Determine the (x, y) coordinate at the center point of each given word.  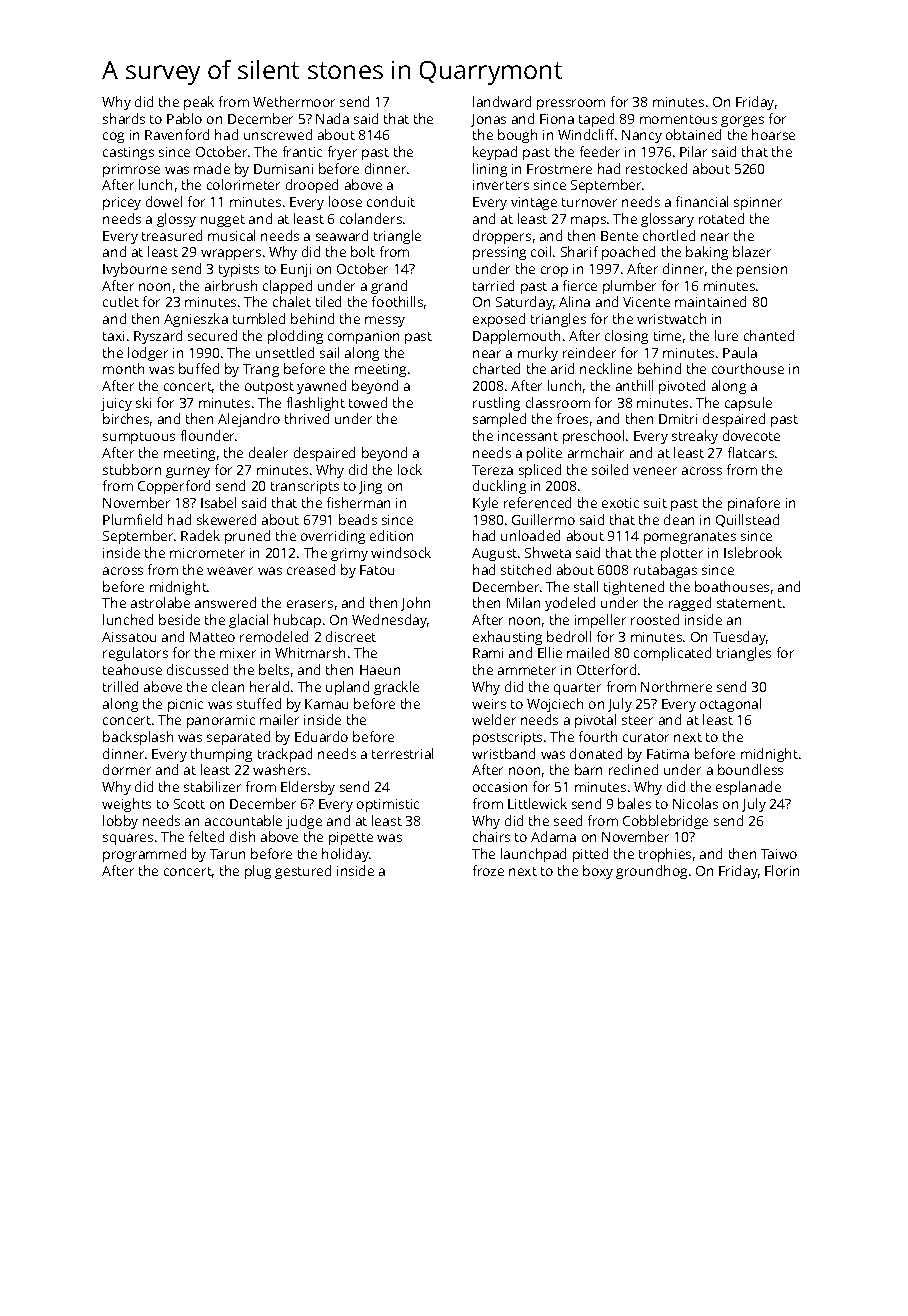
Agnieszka (196, 320)
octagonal (730, 705)
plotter (682, 554)
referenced (537, 502)
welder (494, 719)
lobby (120, 822)
